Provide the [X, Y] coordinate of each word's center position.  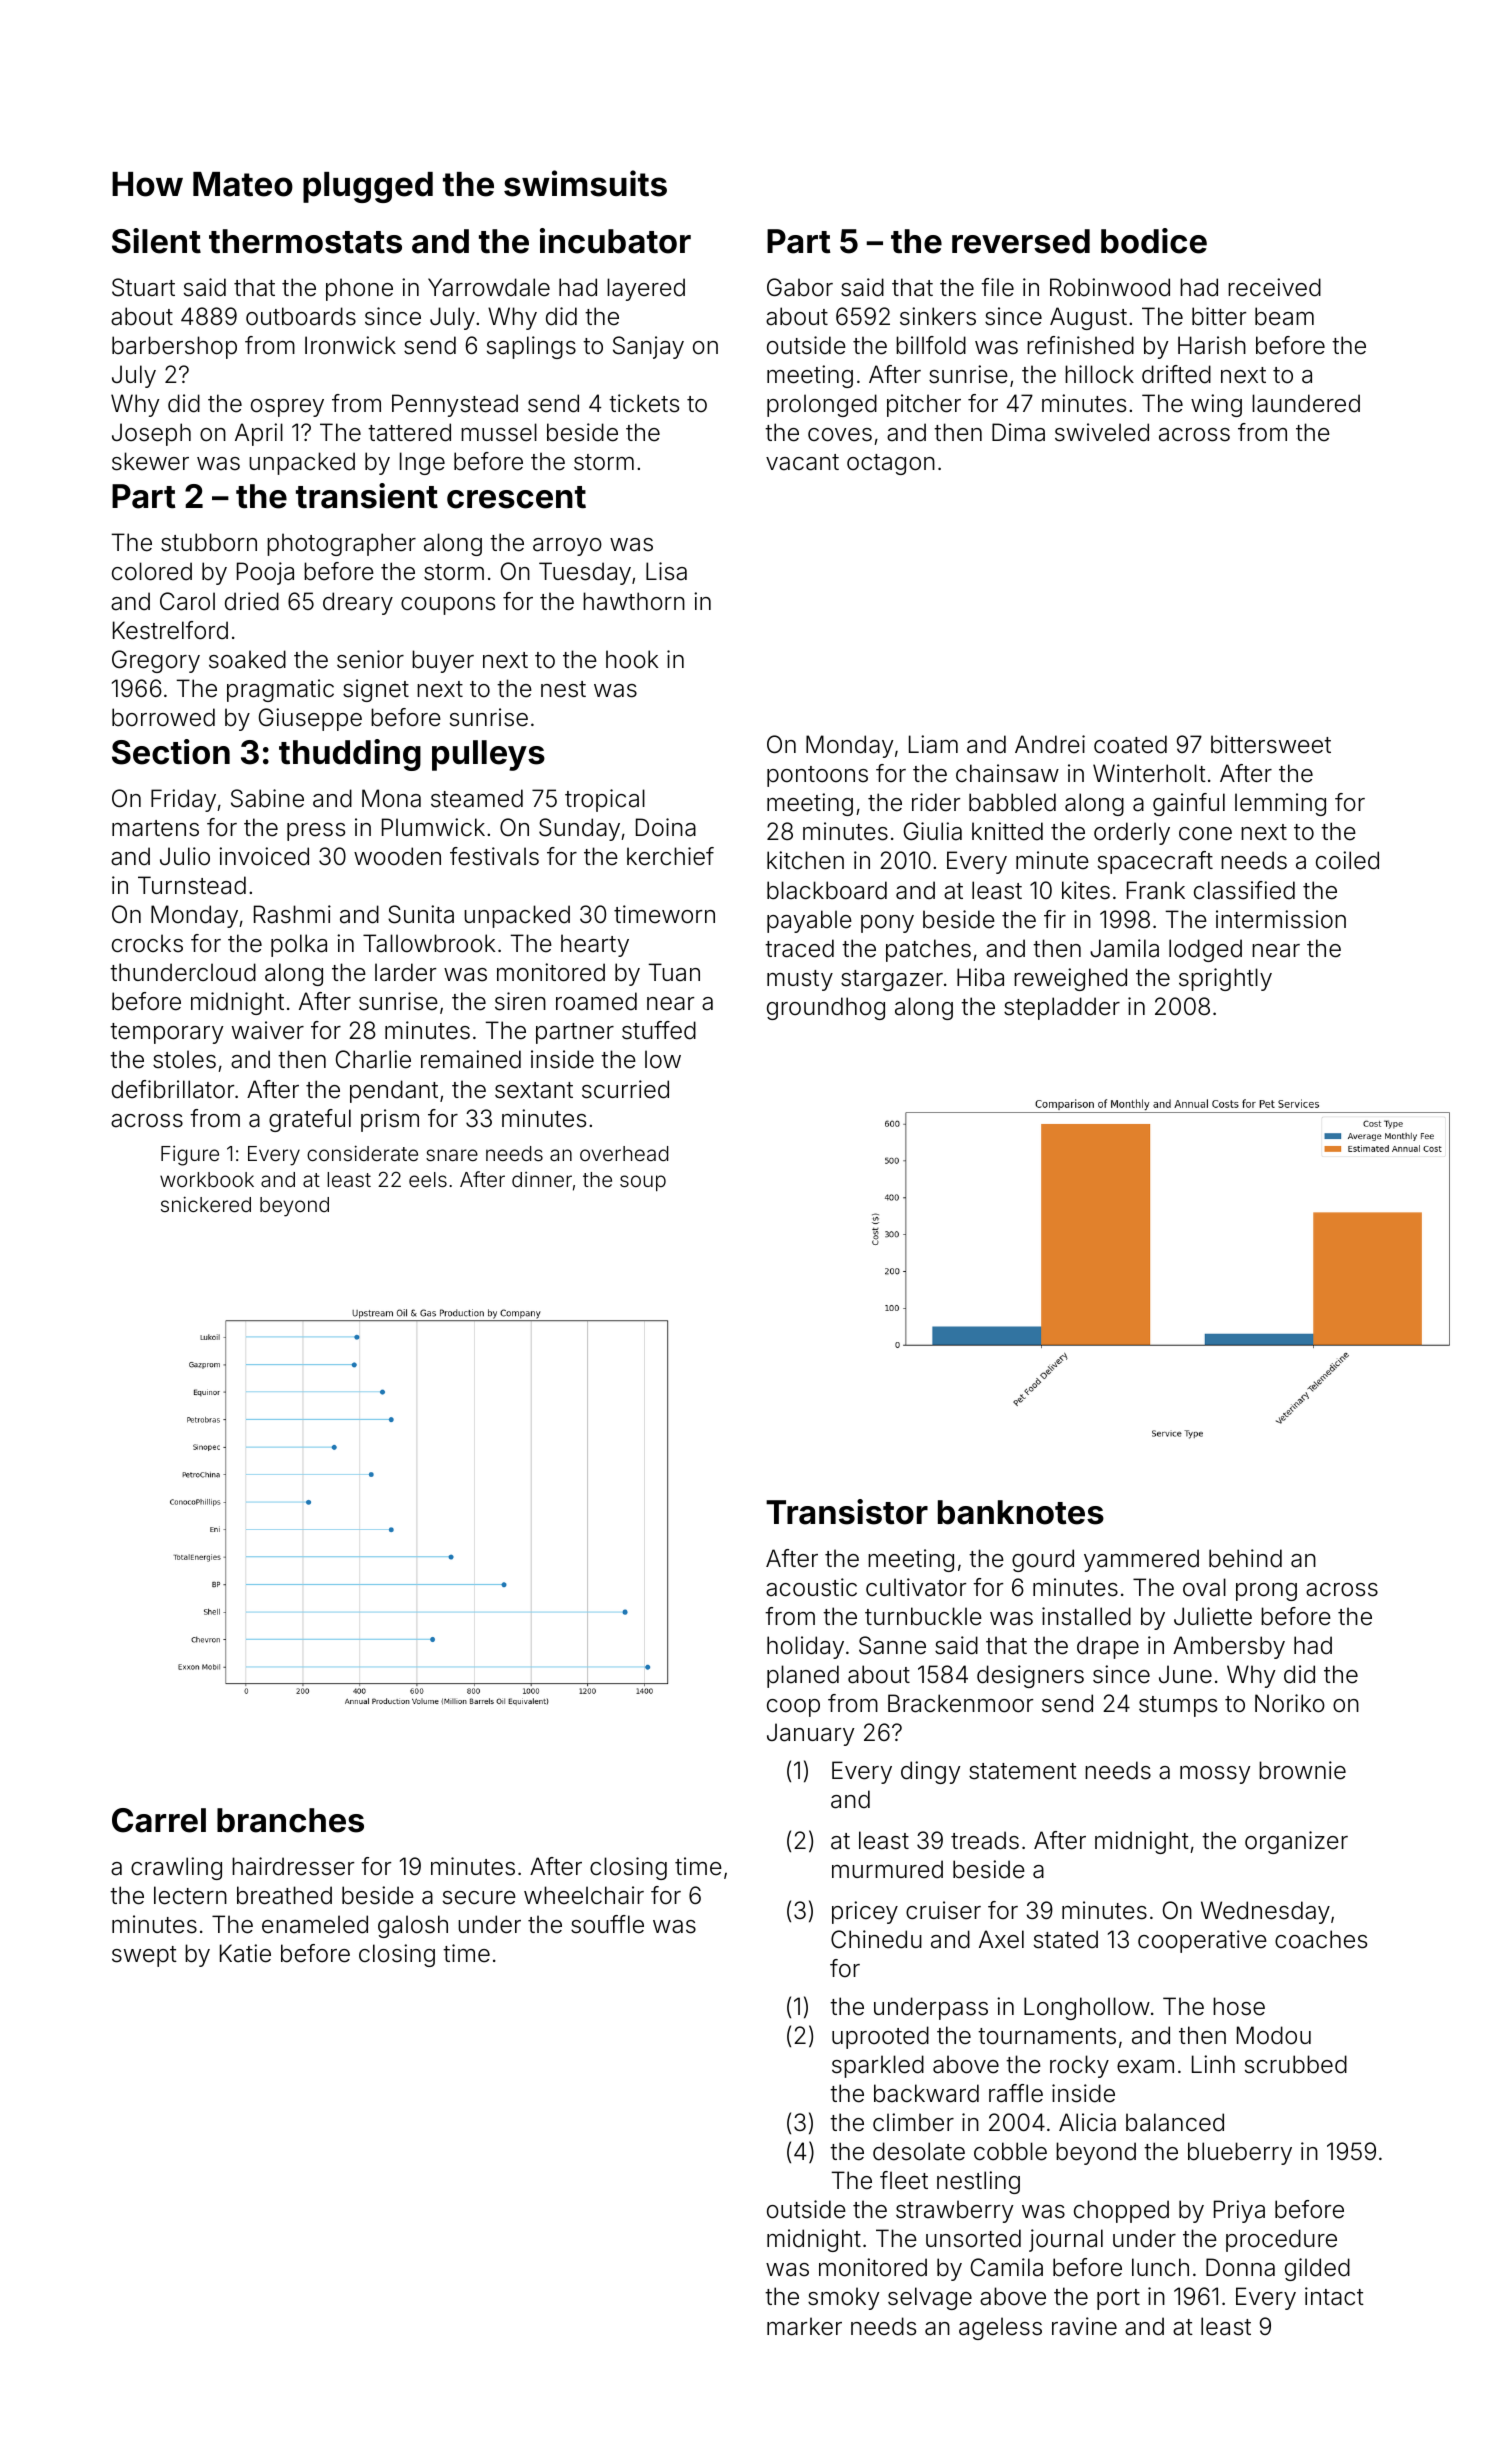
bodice [1154, 241]
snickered [206, 1204]
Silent [156, 241]
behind [1245, 1558]
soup [643, 1183]
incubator [615, 241]
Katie [245, 1953]
